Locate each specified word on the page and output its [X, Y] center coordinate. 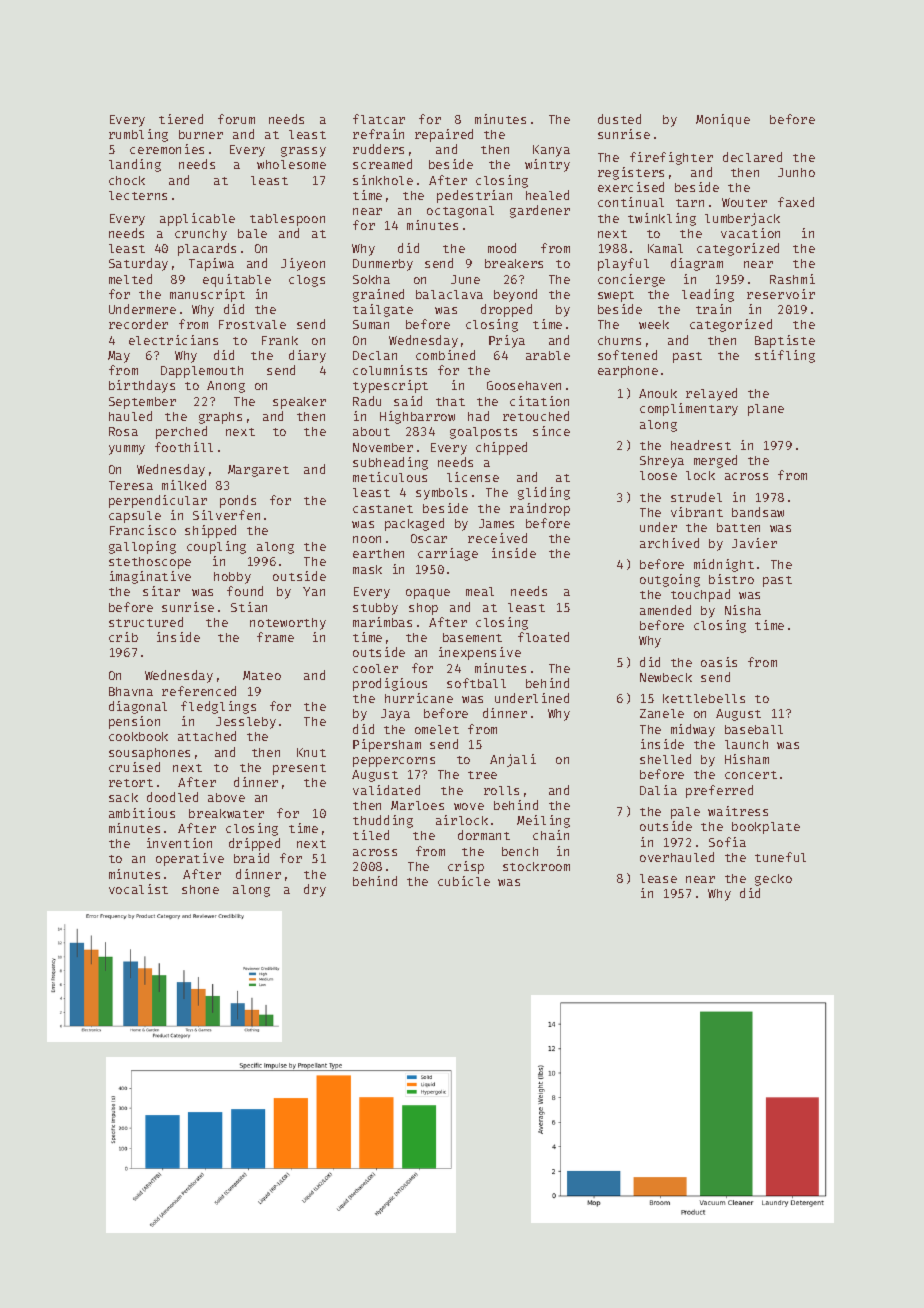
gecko [773, 880]
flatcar [379, 119]
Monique [723, 120]
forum [236, 119]
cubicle [464, 881]
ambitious [142, 813]
